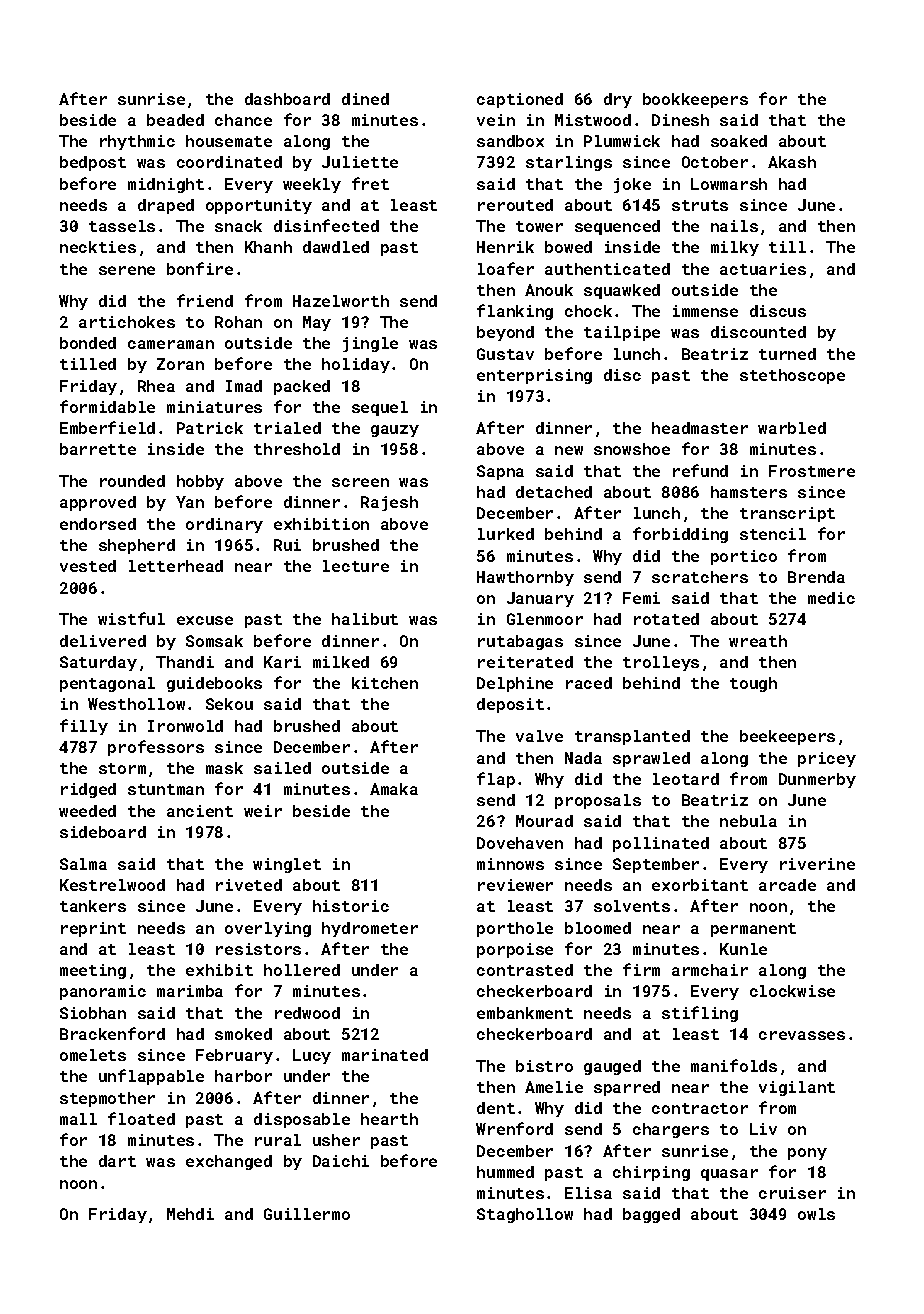 This page has width=924, height=1314. I want to click on Kestrelwood, so click(112, 885).
